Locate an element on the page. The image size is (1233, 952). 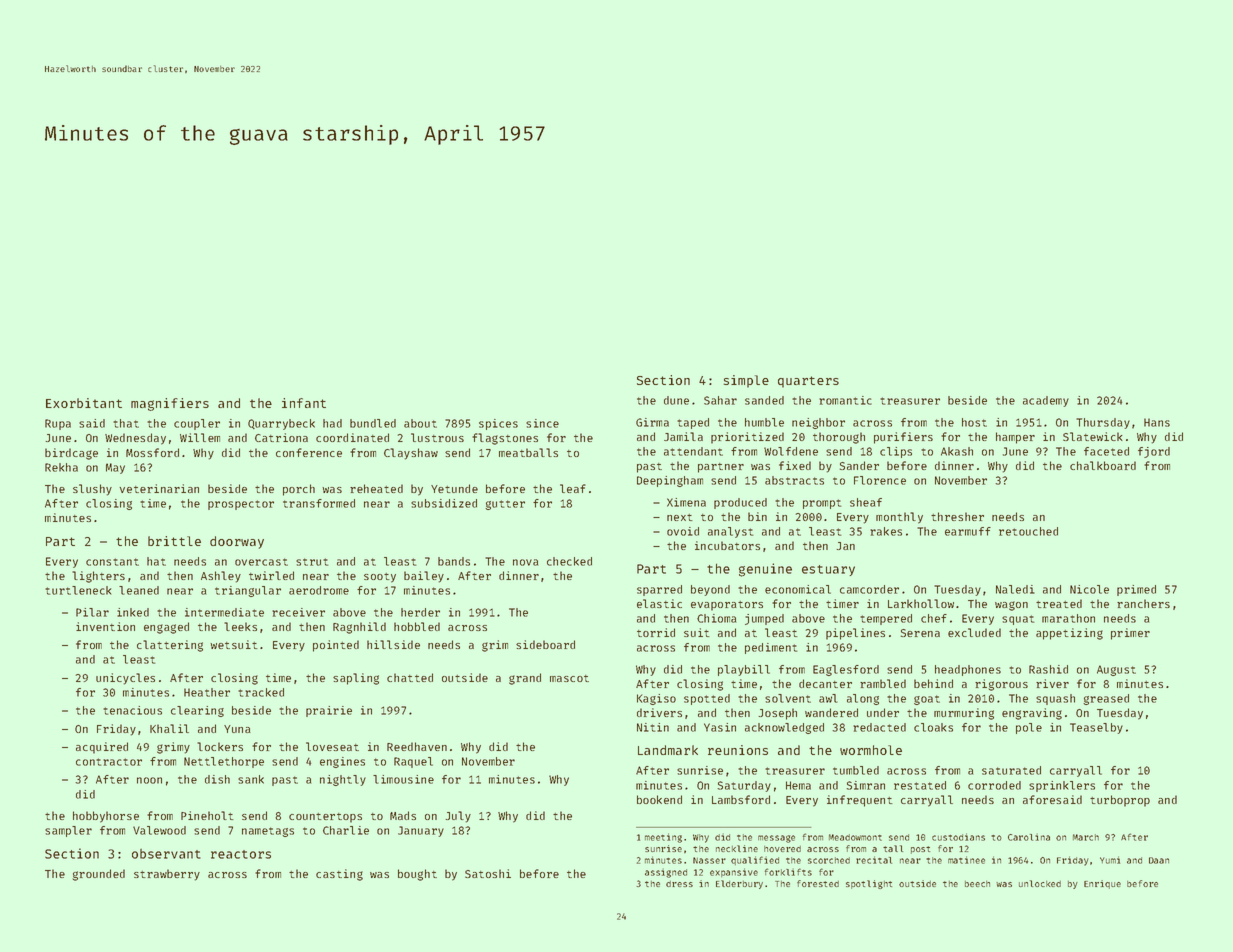
Exorbitant is located at coordinates (84, 403).
